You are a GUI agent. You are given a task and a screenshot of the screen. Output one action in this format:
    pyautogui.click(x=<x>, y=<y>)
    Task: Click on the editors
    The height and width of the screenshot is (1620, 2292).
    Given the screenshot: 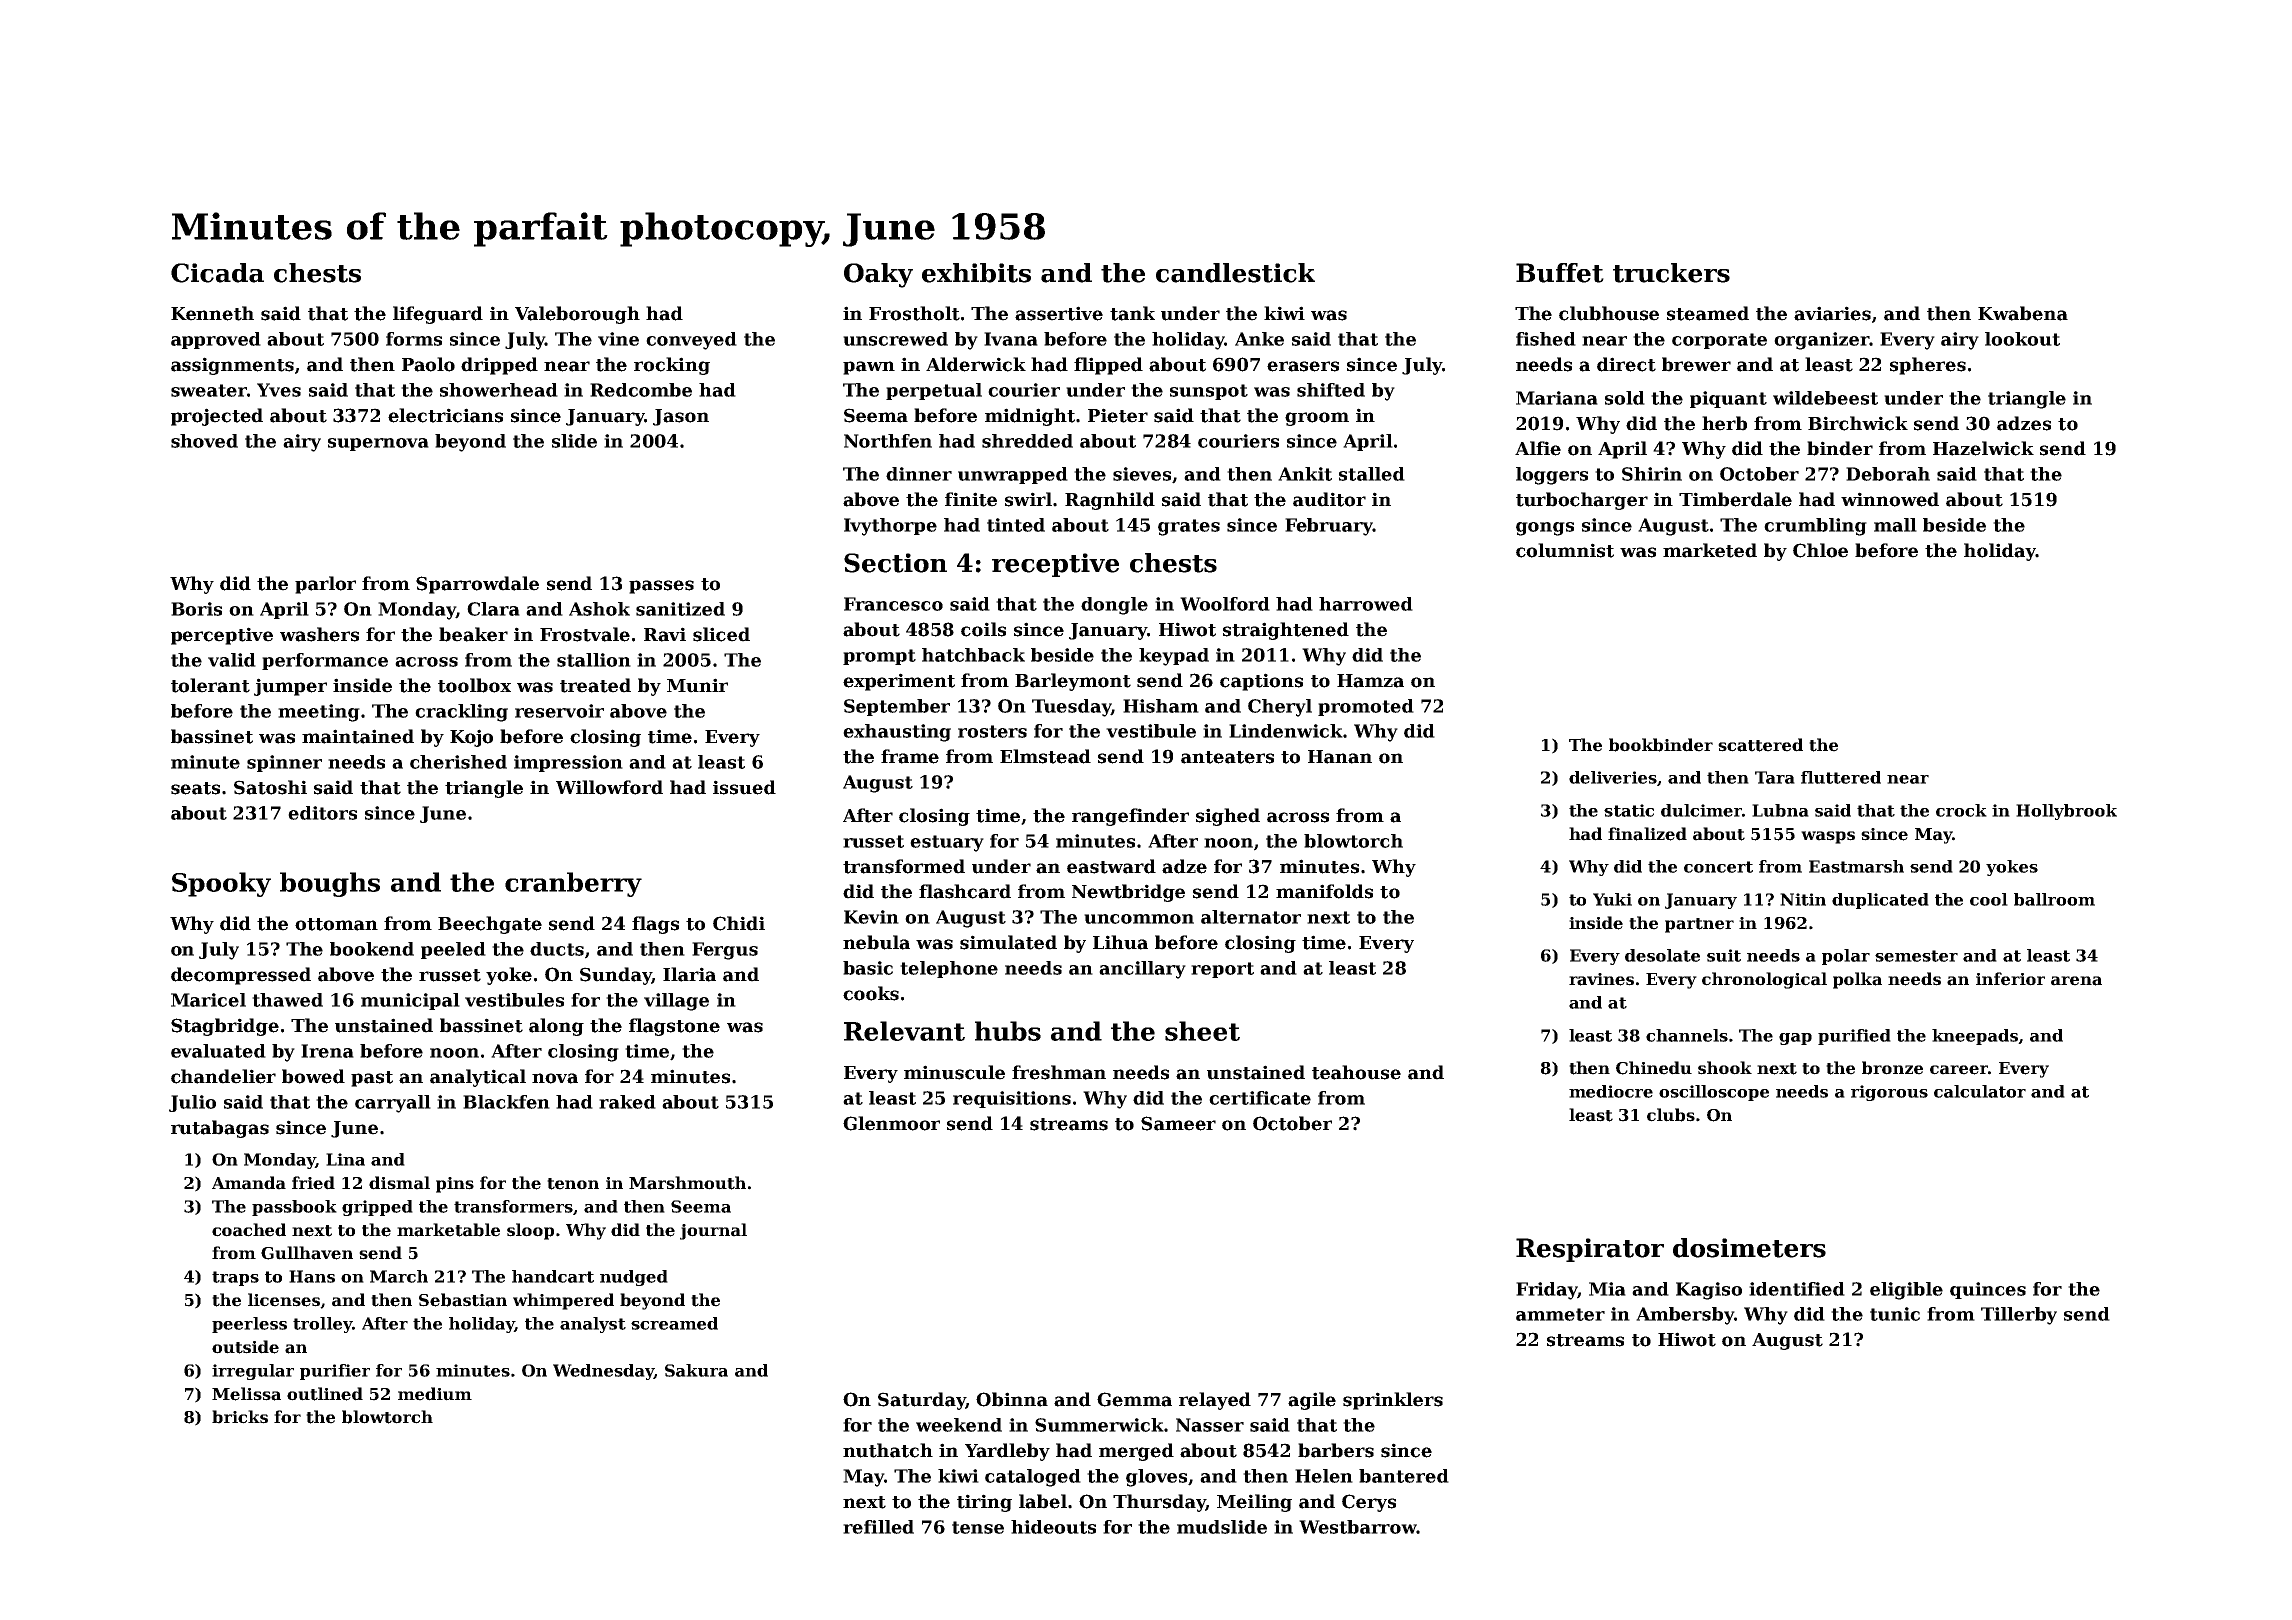 What is the action you would take?
    pyautogui.click(x=322, y=813)
